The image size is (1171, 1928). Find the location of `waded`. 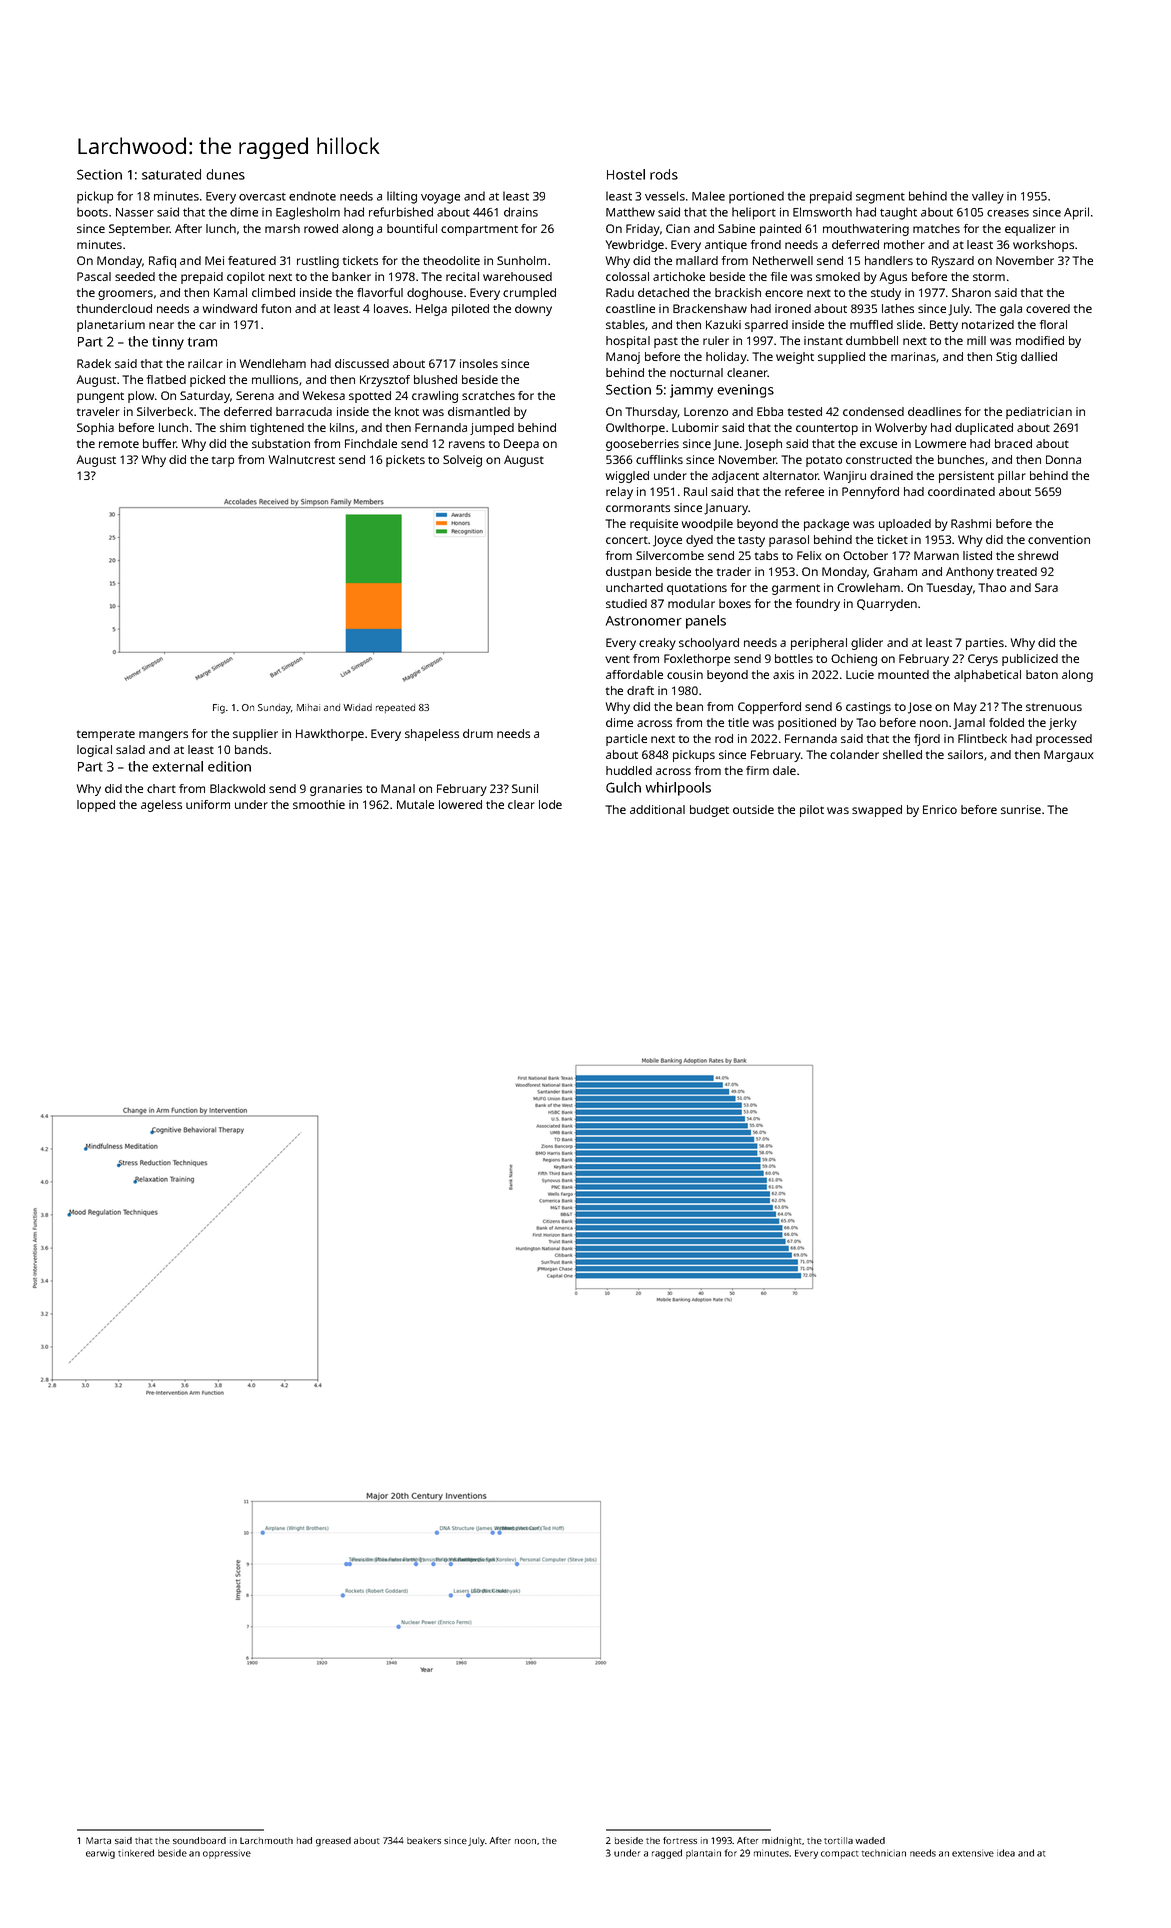

waded is located at coordinates (870, 1840).
